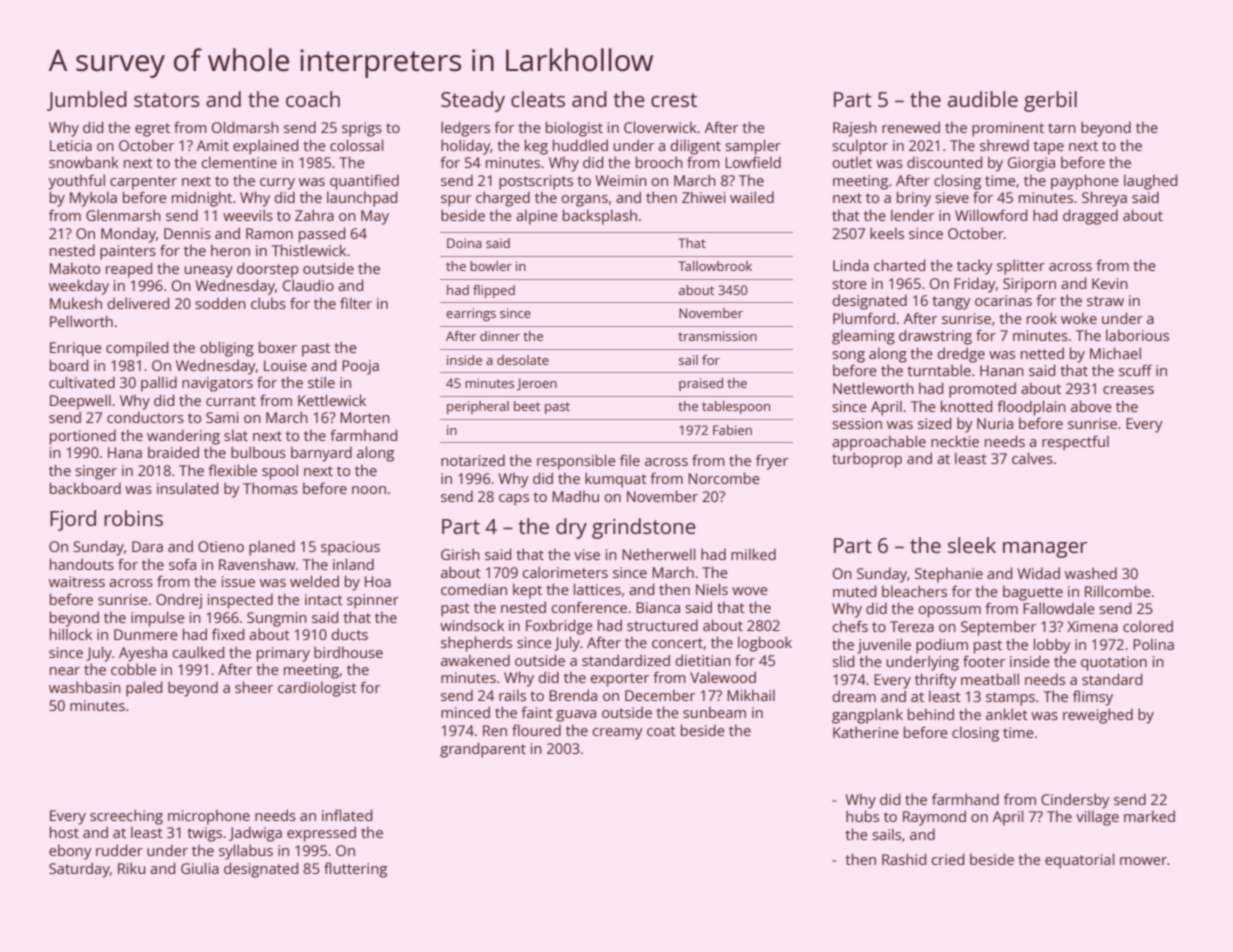 This image has height=952, width=1233. What do you see at coordinates (200, 868) in the image?
I see `Giulia` at bounding box center [200, 868].
